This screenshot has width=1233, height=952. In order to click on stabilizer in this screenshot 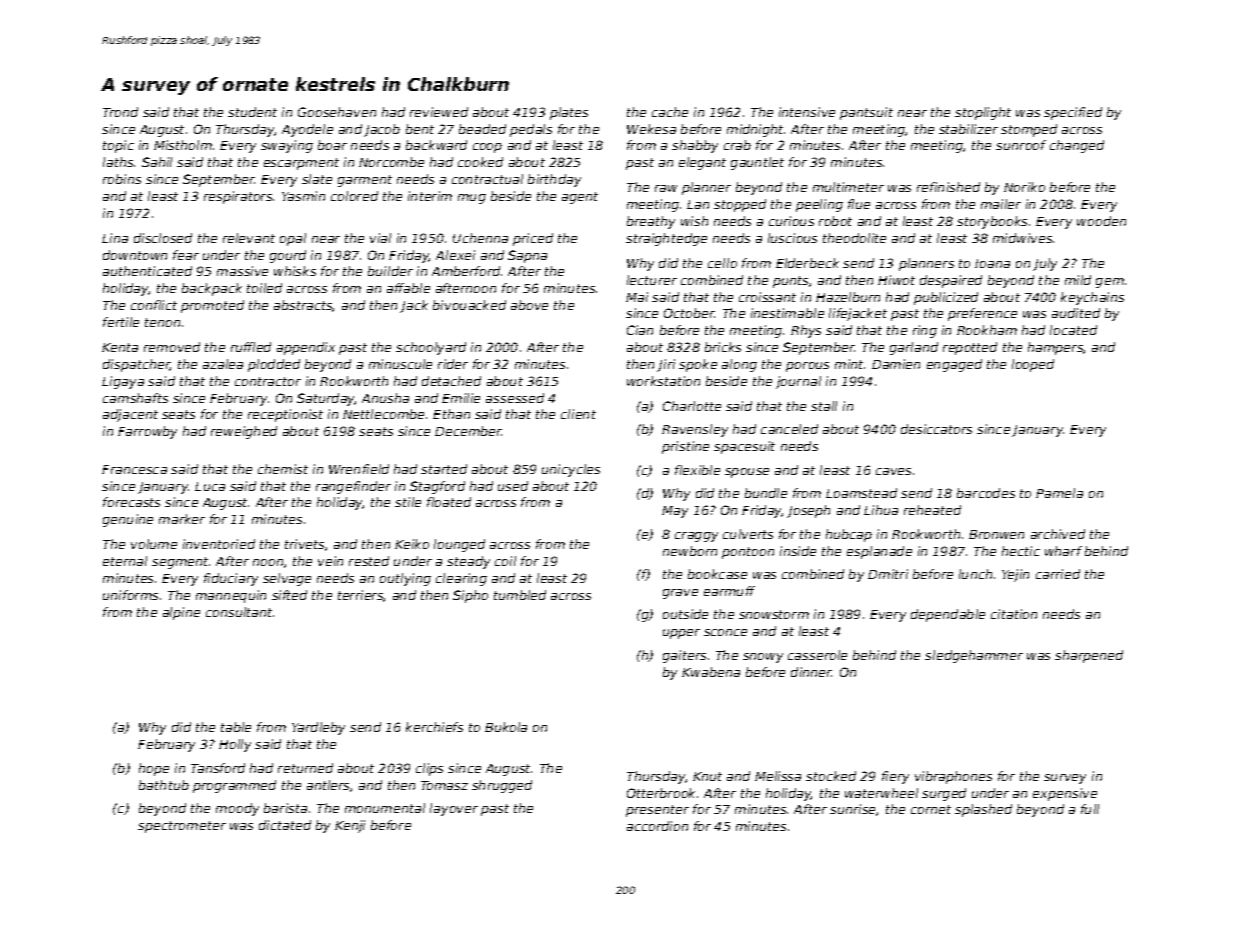, I will do `click(968, 129)`.
